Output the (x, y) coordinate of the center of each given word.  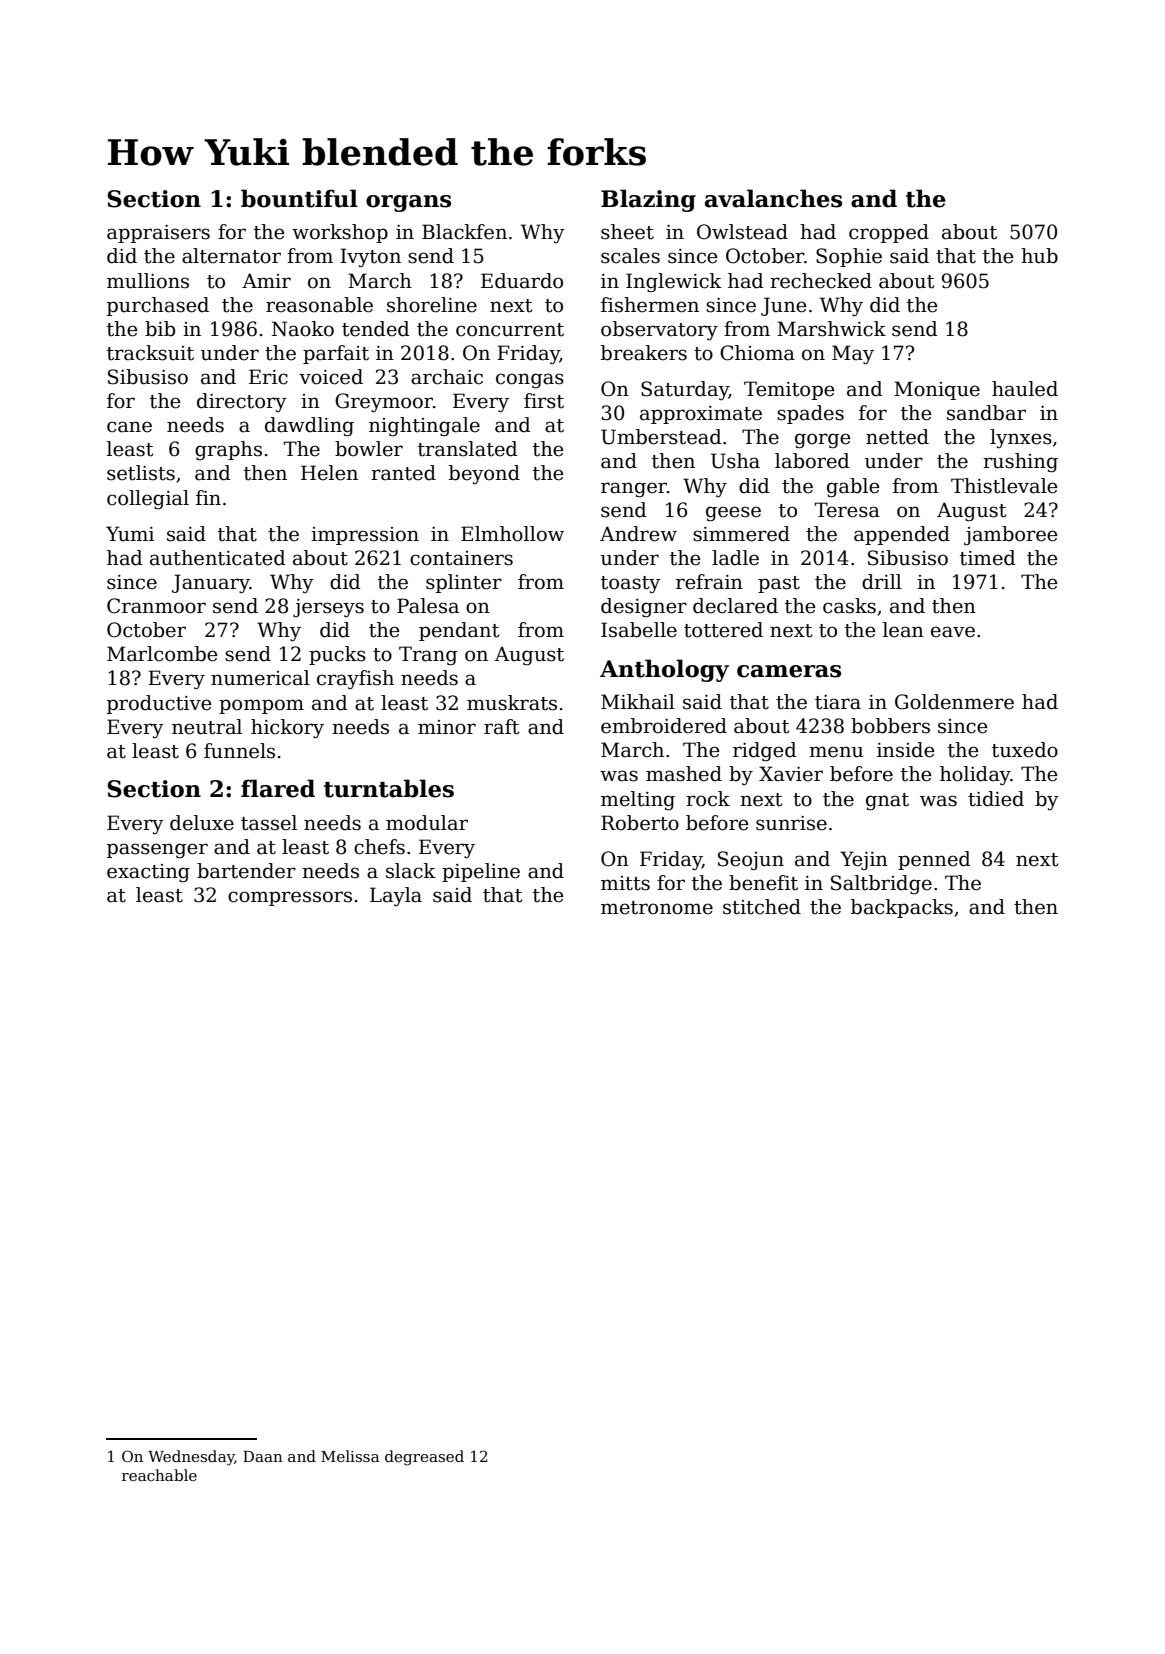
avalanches (773, 198)
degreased (424, 1458)
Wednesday (191, 1458)
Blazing (648, 200)
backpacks (902, 908)
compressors (290, 898)
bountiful (299, 198)
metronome (657, 908)
